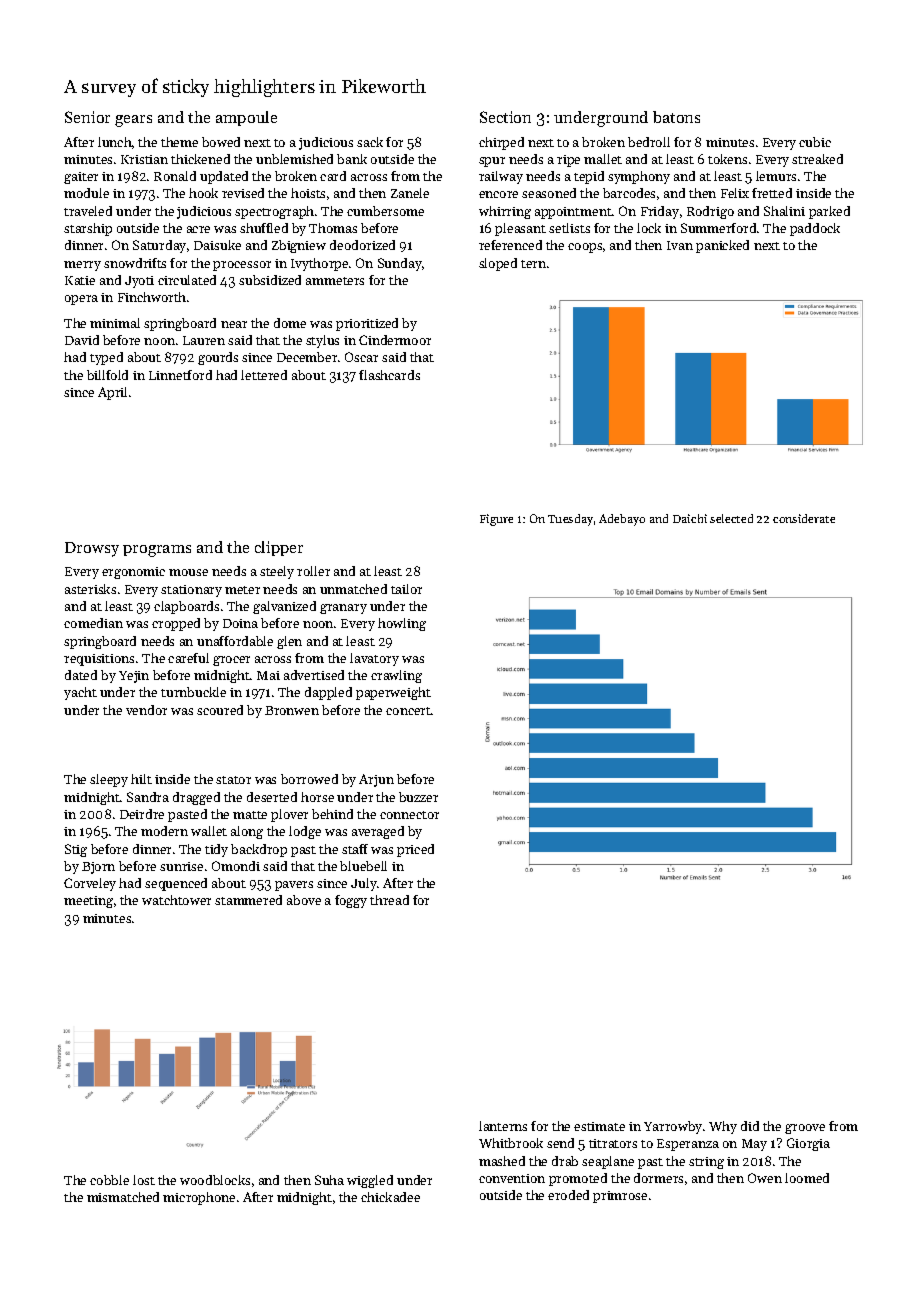 This screenshot has width=924, height=1308. Describe the element at coordinates (395, 340) in the screenshot. I see `Cindermoor` at that location.
